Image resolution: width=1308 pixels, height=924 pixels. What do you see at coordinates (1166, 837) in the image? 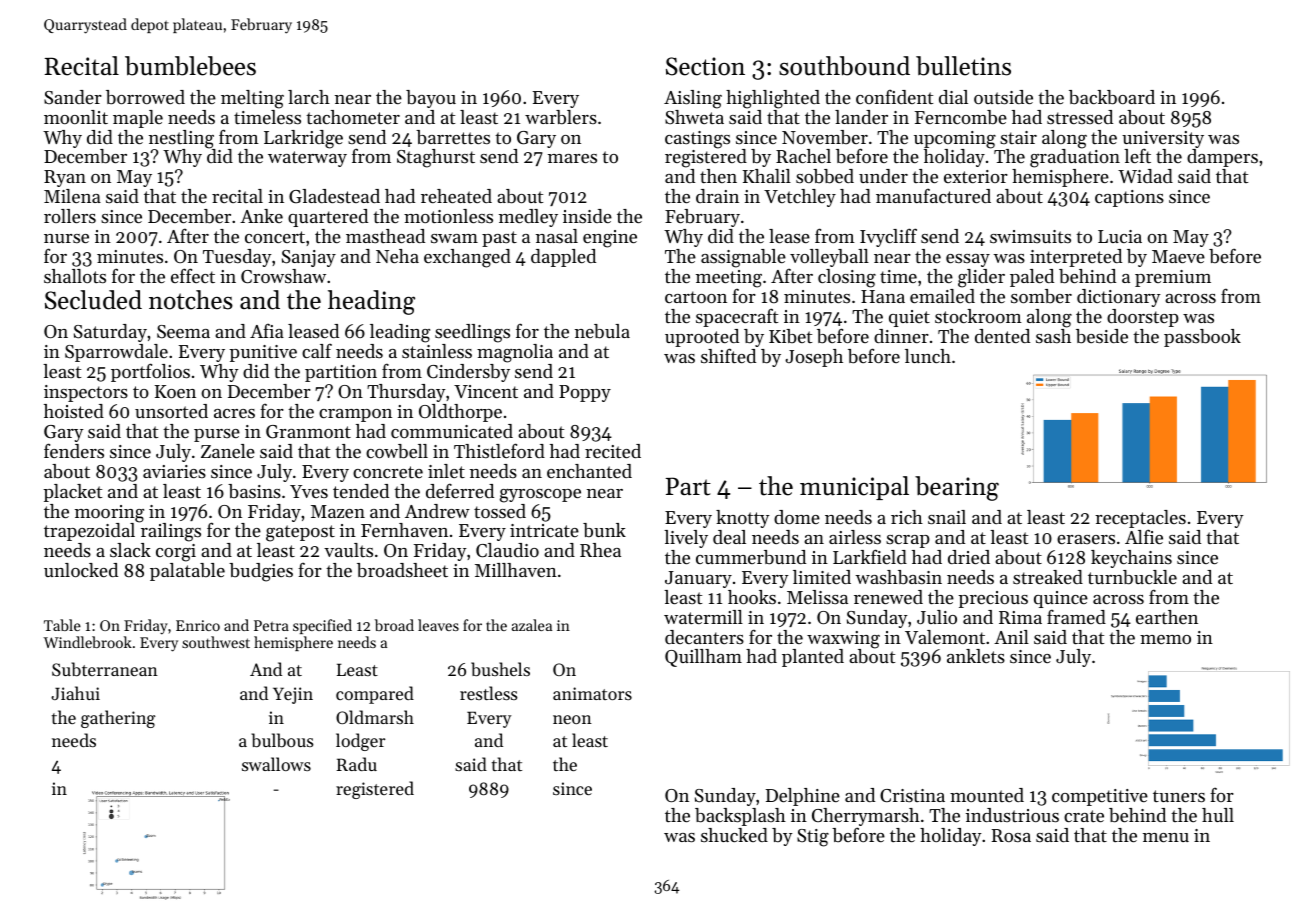
I see `menu` at bounding box center [1166, 837].
